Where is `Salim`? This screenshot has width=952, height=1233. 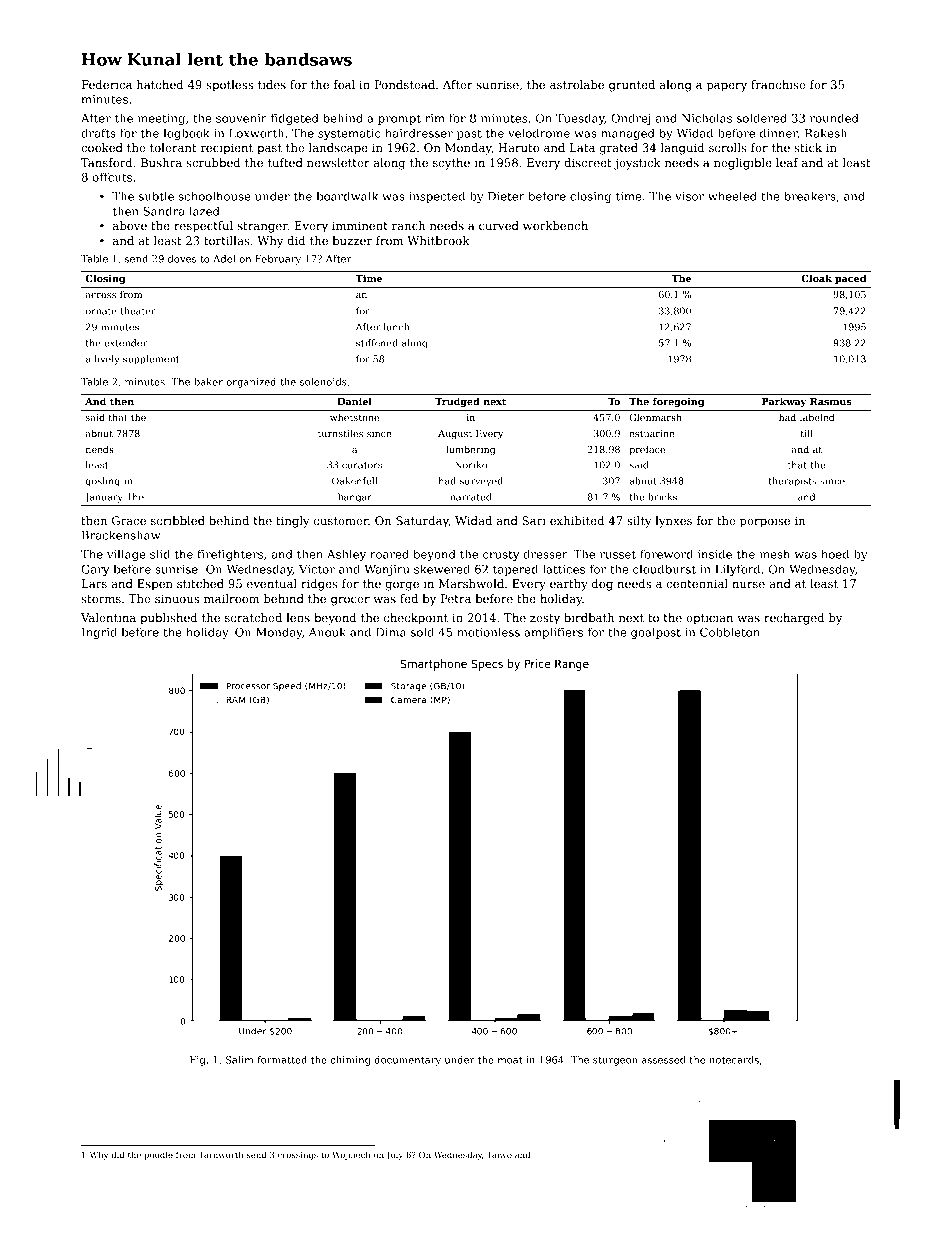 Salim is located at coordinates (239, 1060).
